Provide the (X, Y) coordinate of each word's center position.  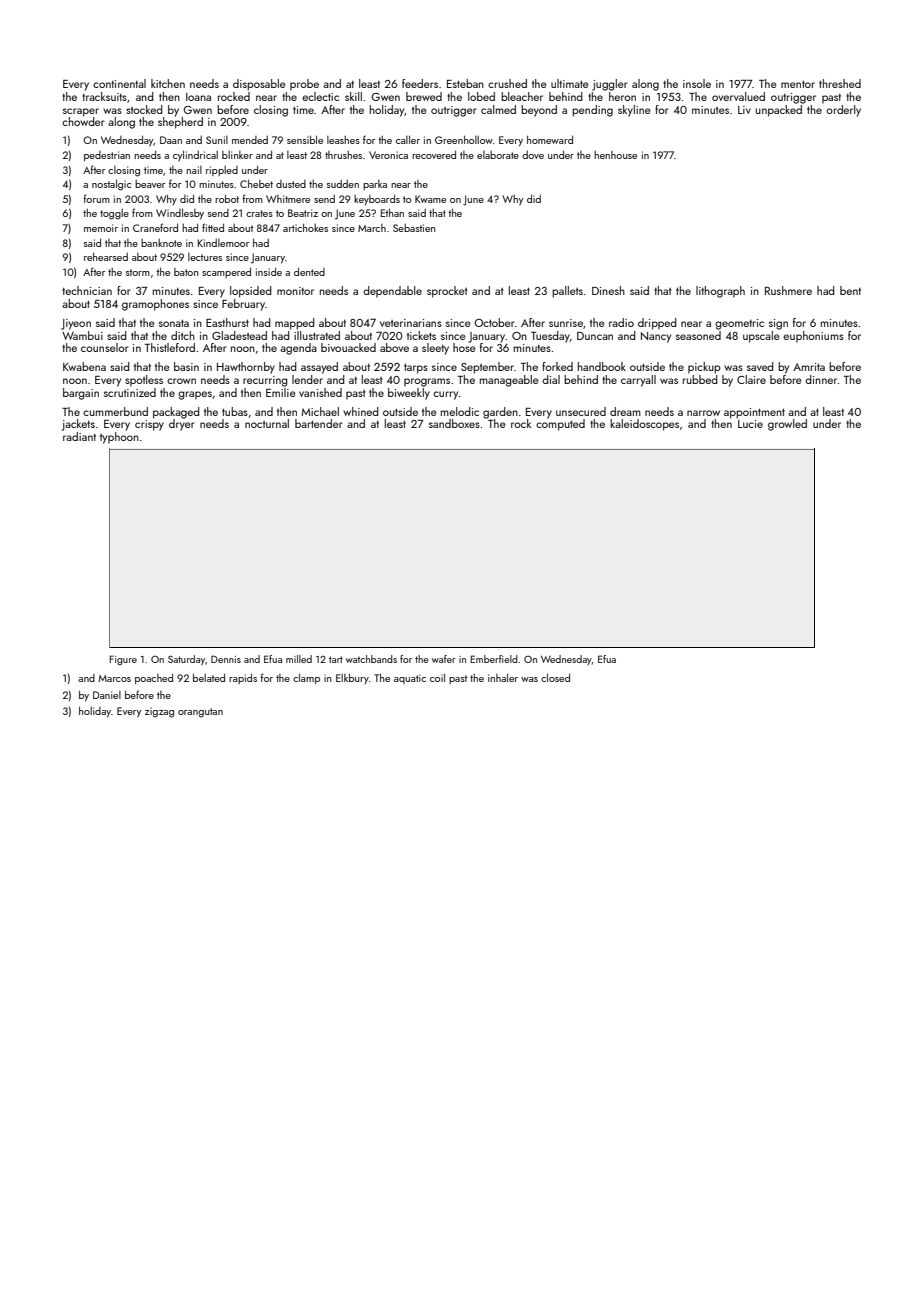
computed (560, 425)
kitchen (168, 83)
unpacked (779, 111)
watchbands (371, 659)
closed (555, 677)
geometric (739, 324)
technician (87, 290)
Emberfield (494, 659)
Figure (123, 660)
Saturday (186, 660)
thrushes (343, 155)
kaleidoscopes (644, 425)
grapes (195, 395)
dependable (392, 292)
